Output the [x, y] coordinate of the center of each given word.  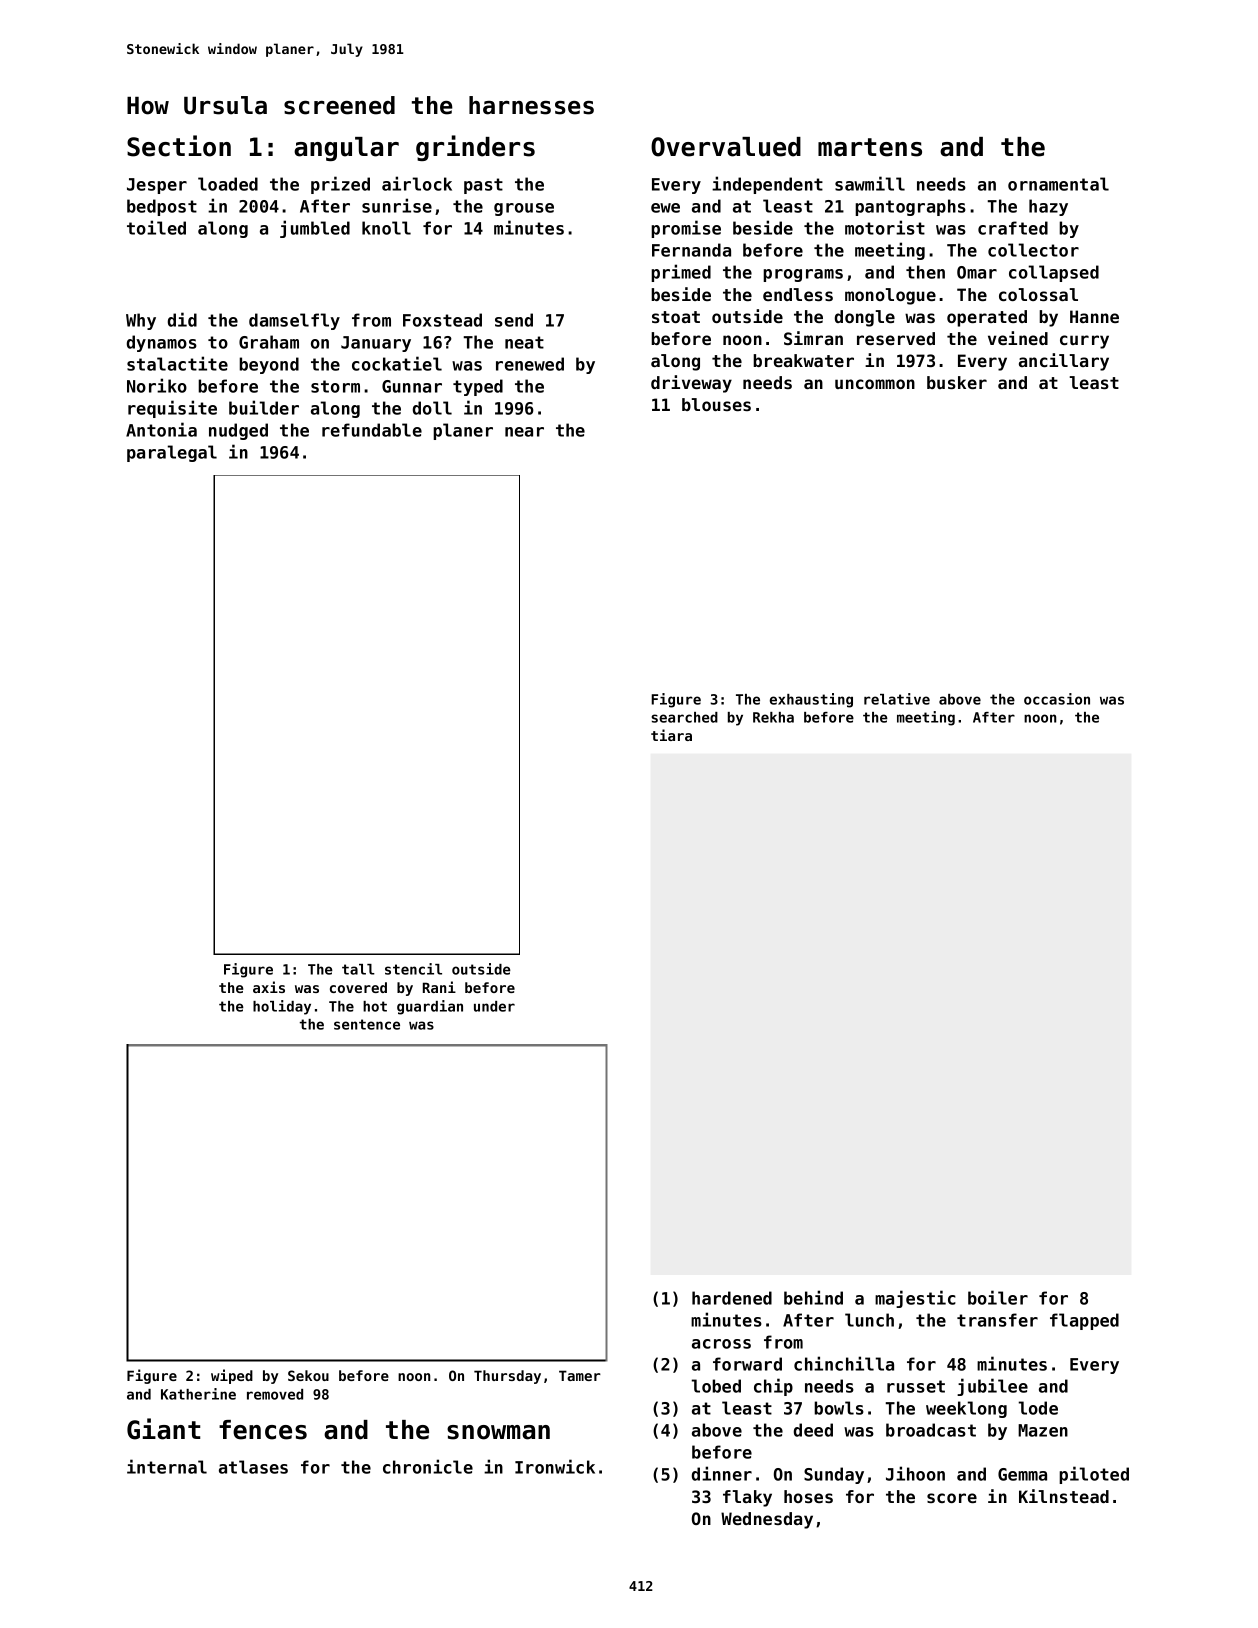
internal [167, 1466]
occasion [1057, 699]
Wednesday [767, 1520]
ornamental [1058, 184]
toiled [156, 227]
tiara [671, 735]
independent [767, 185]
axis [269, 987]
